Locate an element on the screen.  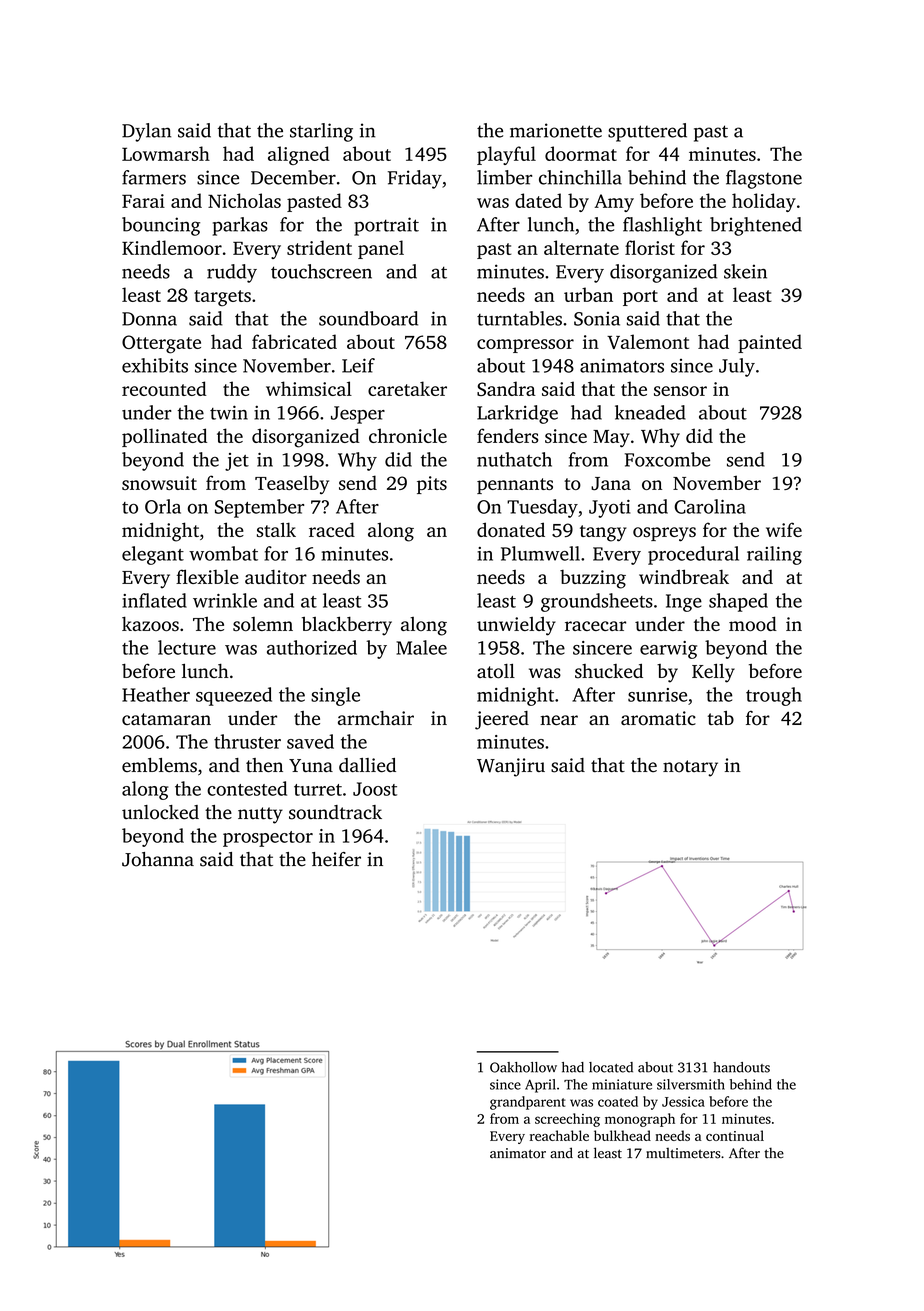
Dylan is located at coordinates (146, 132).
